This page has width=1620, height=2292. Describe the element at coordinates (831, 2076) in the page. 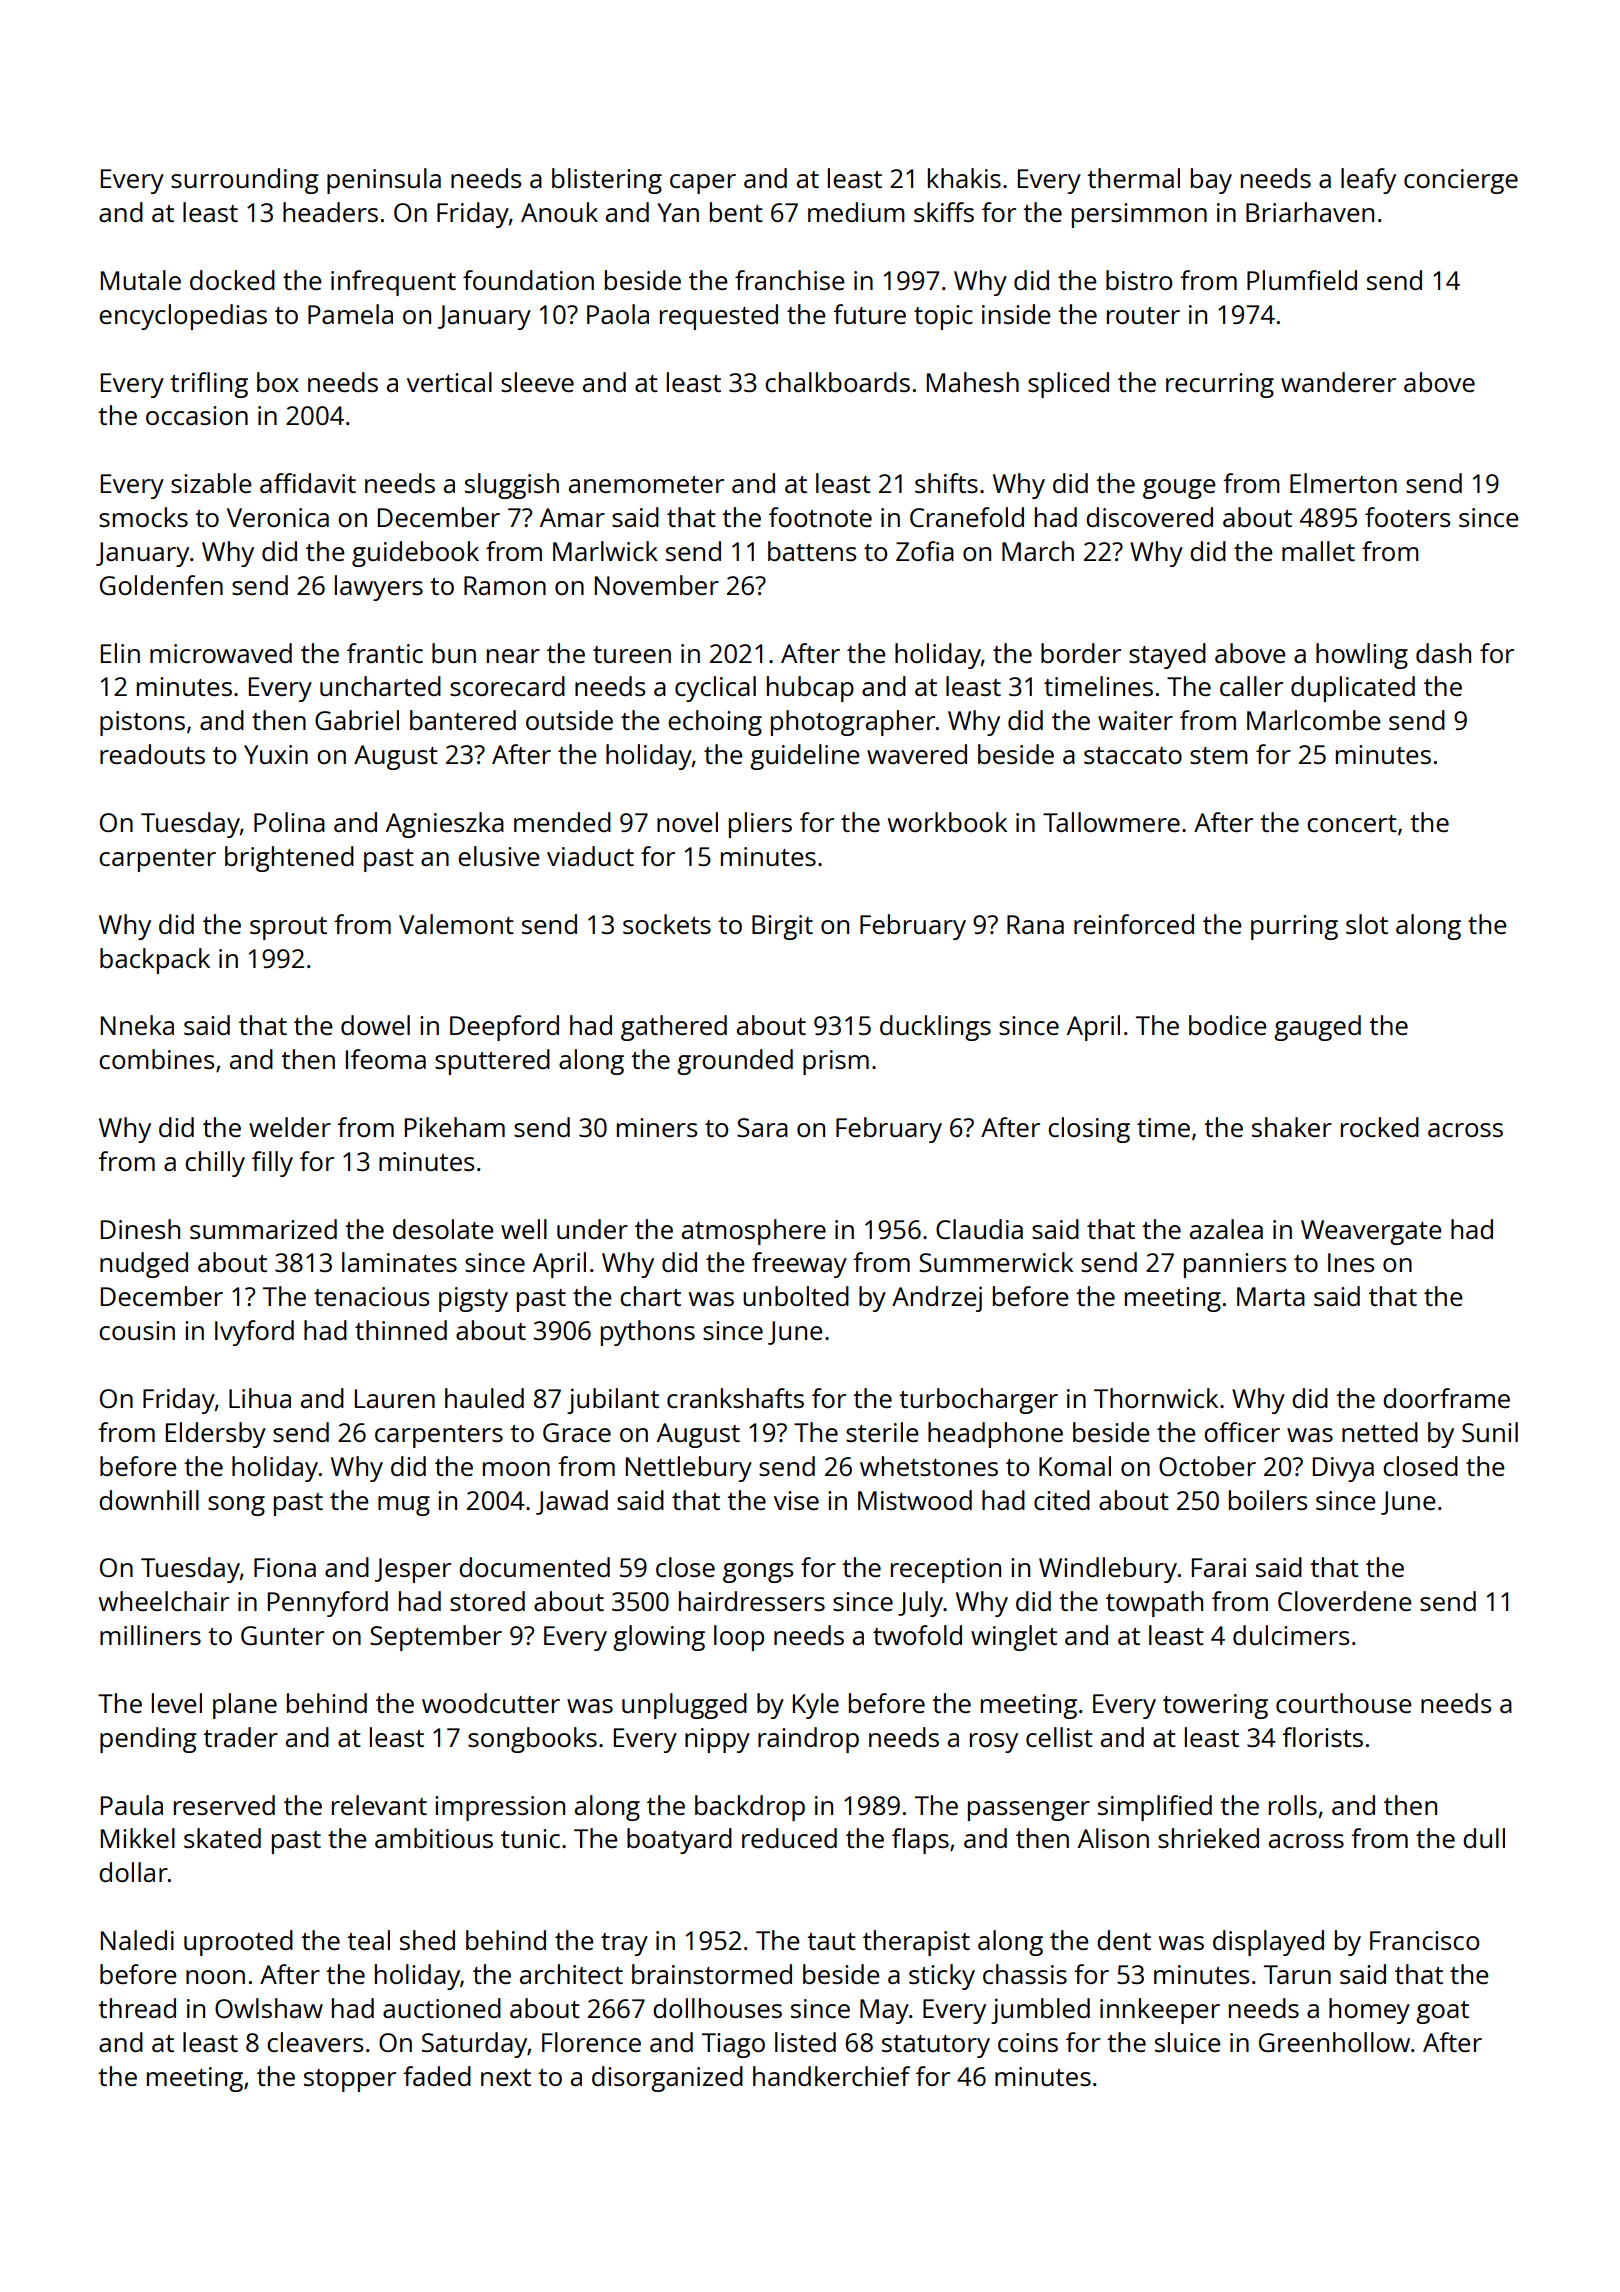

I see `handkerchief` at that location.
